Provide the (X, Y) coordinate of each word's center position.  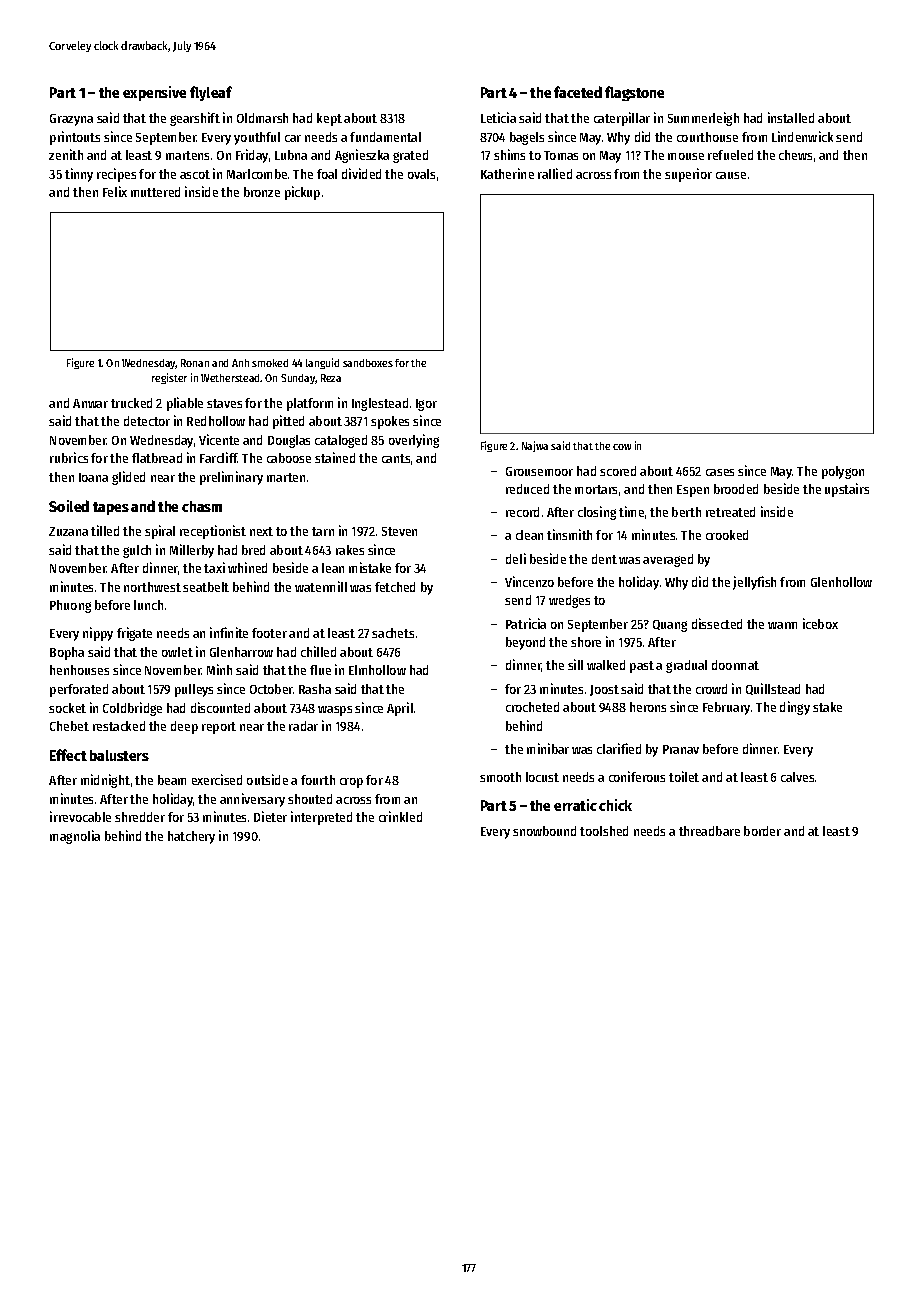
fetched (395, 587)
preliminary (231, 478)
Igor (426, 405)
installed (791, 117)
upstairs (847, 490)
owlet (177, 652)
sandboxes (368, 363)
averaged (668, 560)
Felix (115, 191)
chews (795, 155)
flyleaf (211, 93)
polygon (843, 472)
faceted (578, 92)
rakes (350, 550)
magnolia (75, 837)
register (169, 378)
